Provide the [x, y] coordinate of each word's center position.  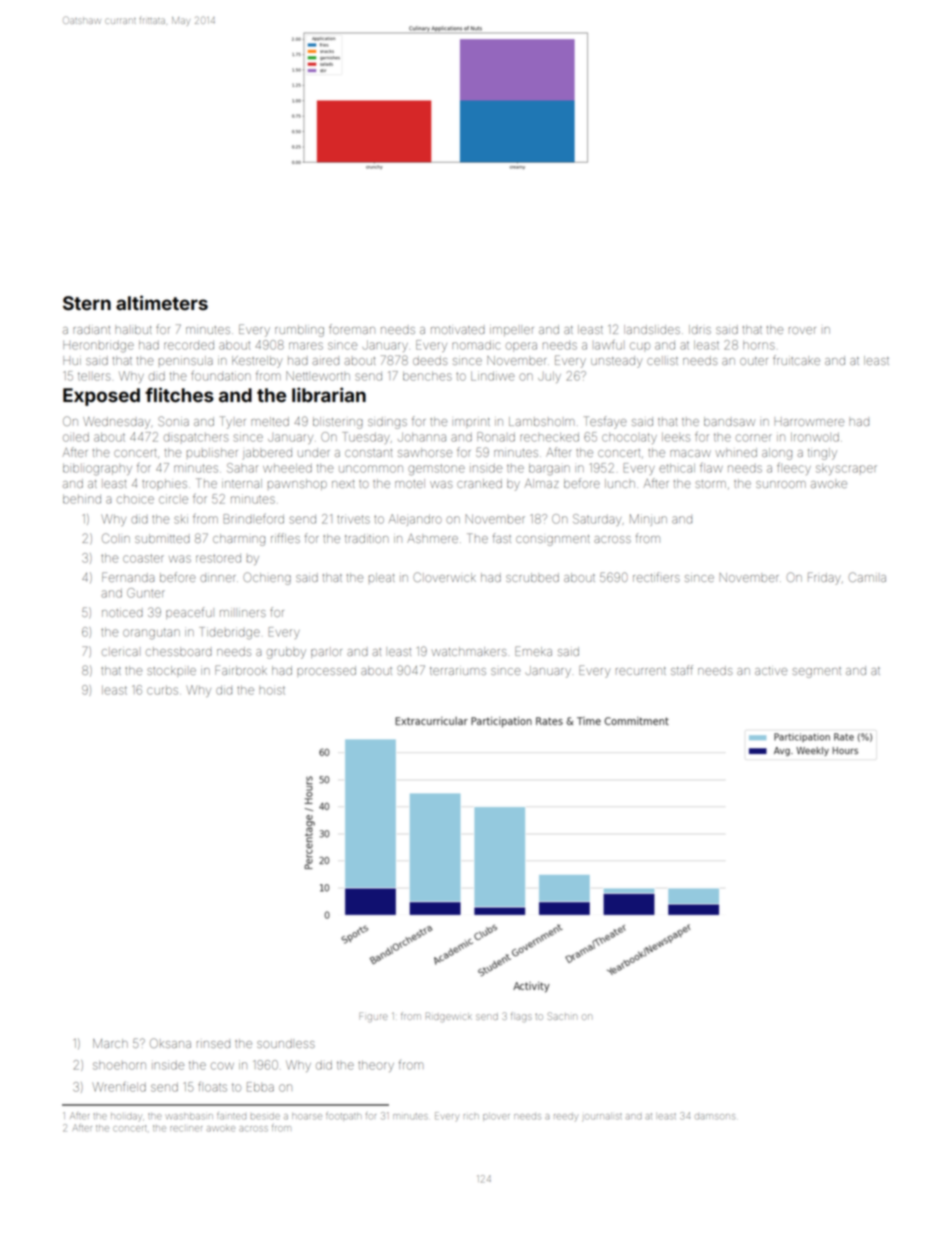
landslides [652, 329]
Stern [87, 303]
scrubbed [532, 577]
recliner [186, 1128]
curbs [162, 690]
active [771, 671]
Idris [700, 329]
